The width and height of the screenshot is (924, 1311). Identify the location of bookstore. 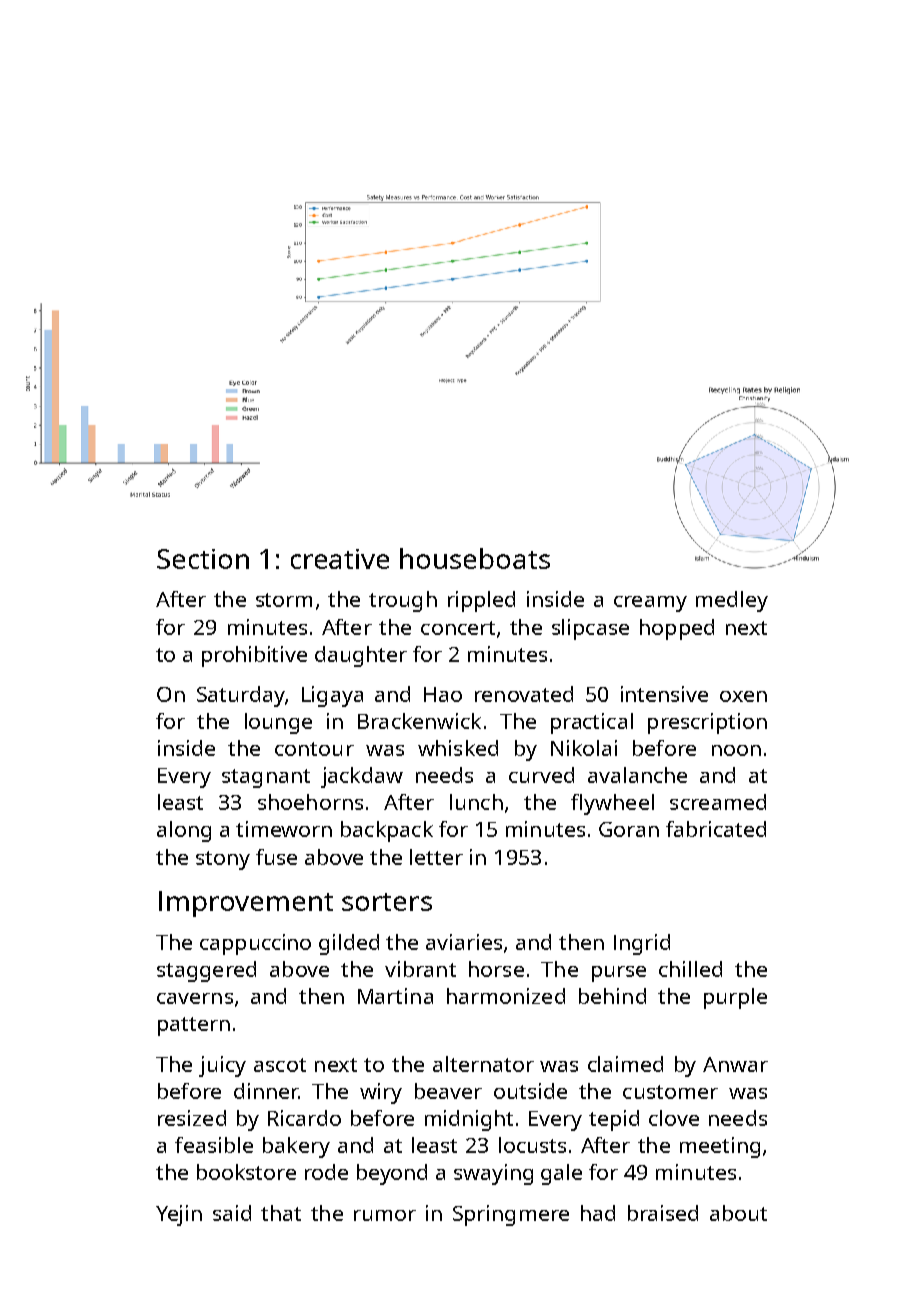
(246, 1172).
